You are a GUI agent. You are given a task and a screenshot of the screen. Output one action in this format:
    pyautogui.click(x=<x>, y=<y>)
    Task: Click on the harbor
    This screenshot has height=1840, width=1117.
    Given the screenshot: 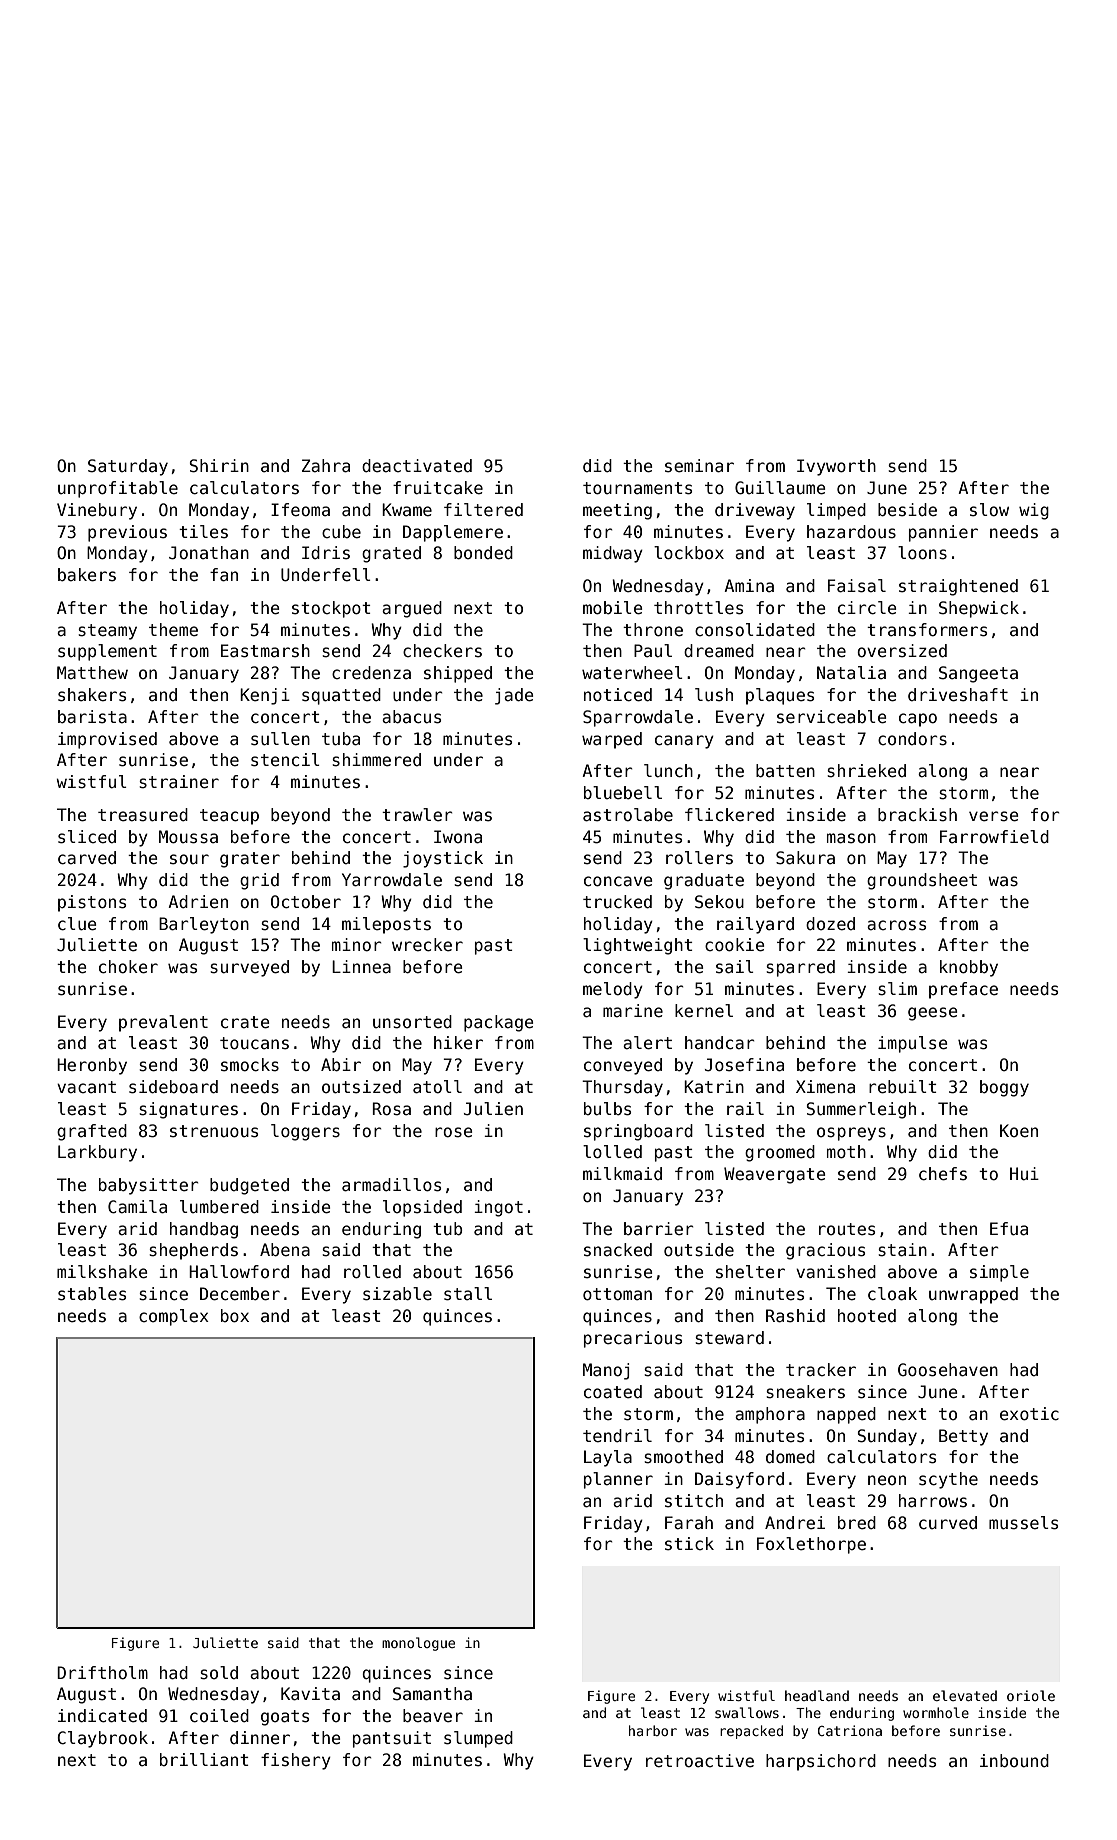 What is the action you would take?
    pyautogui.click(x=653, y=1730)
